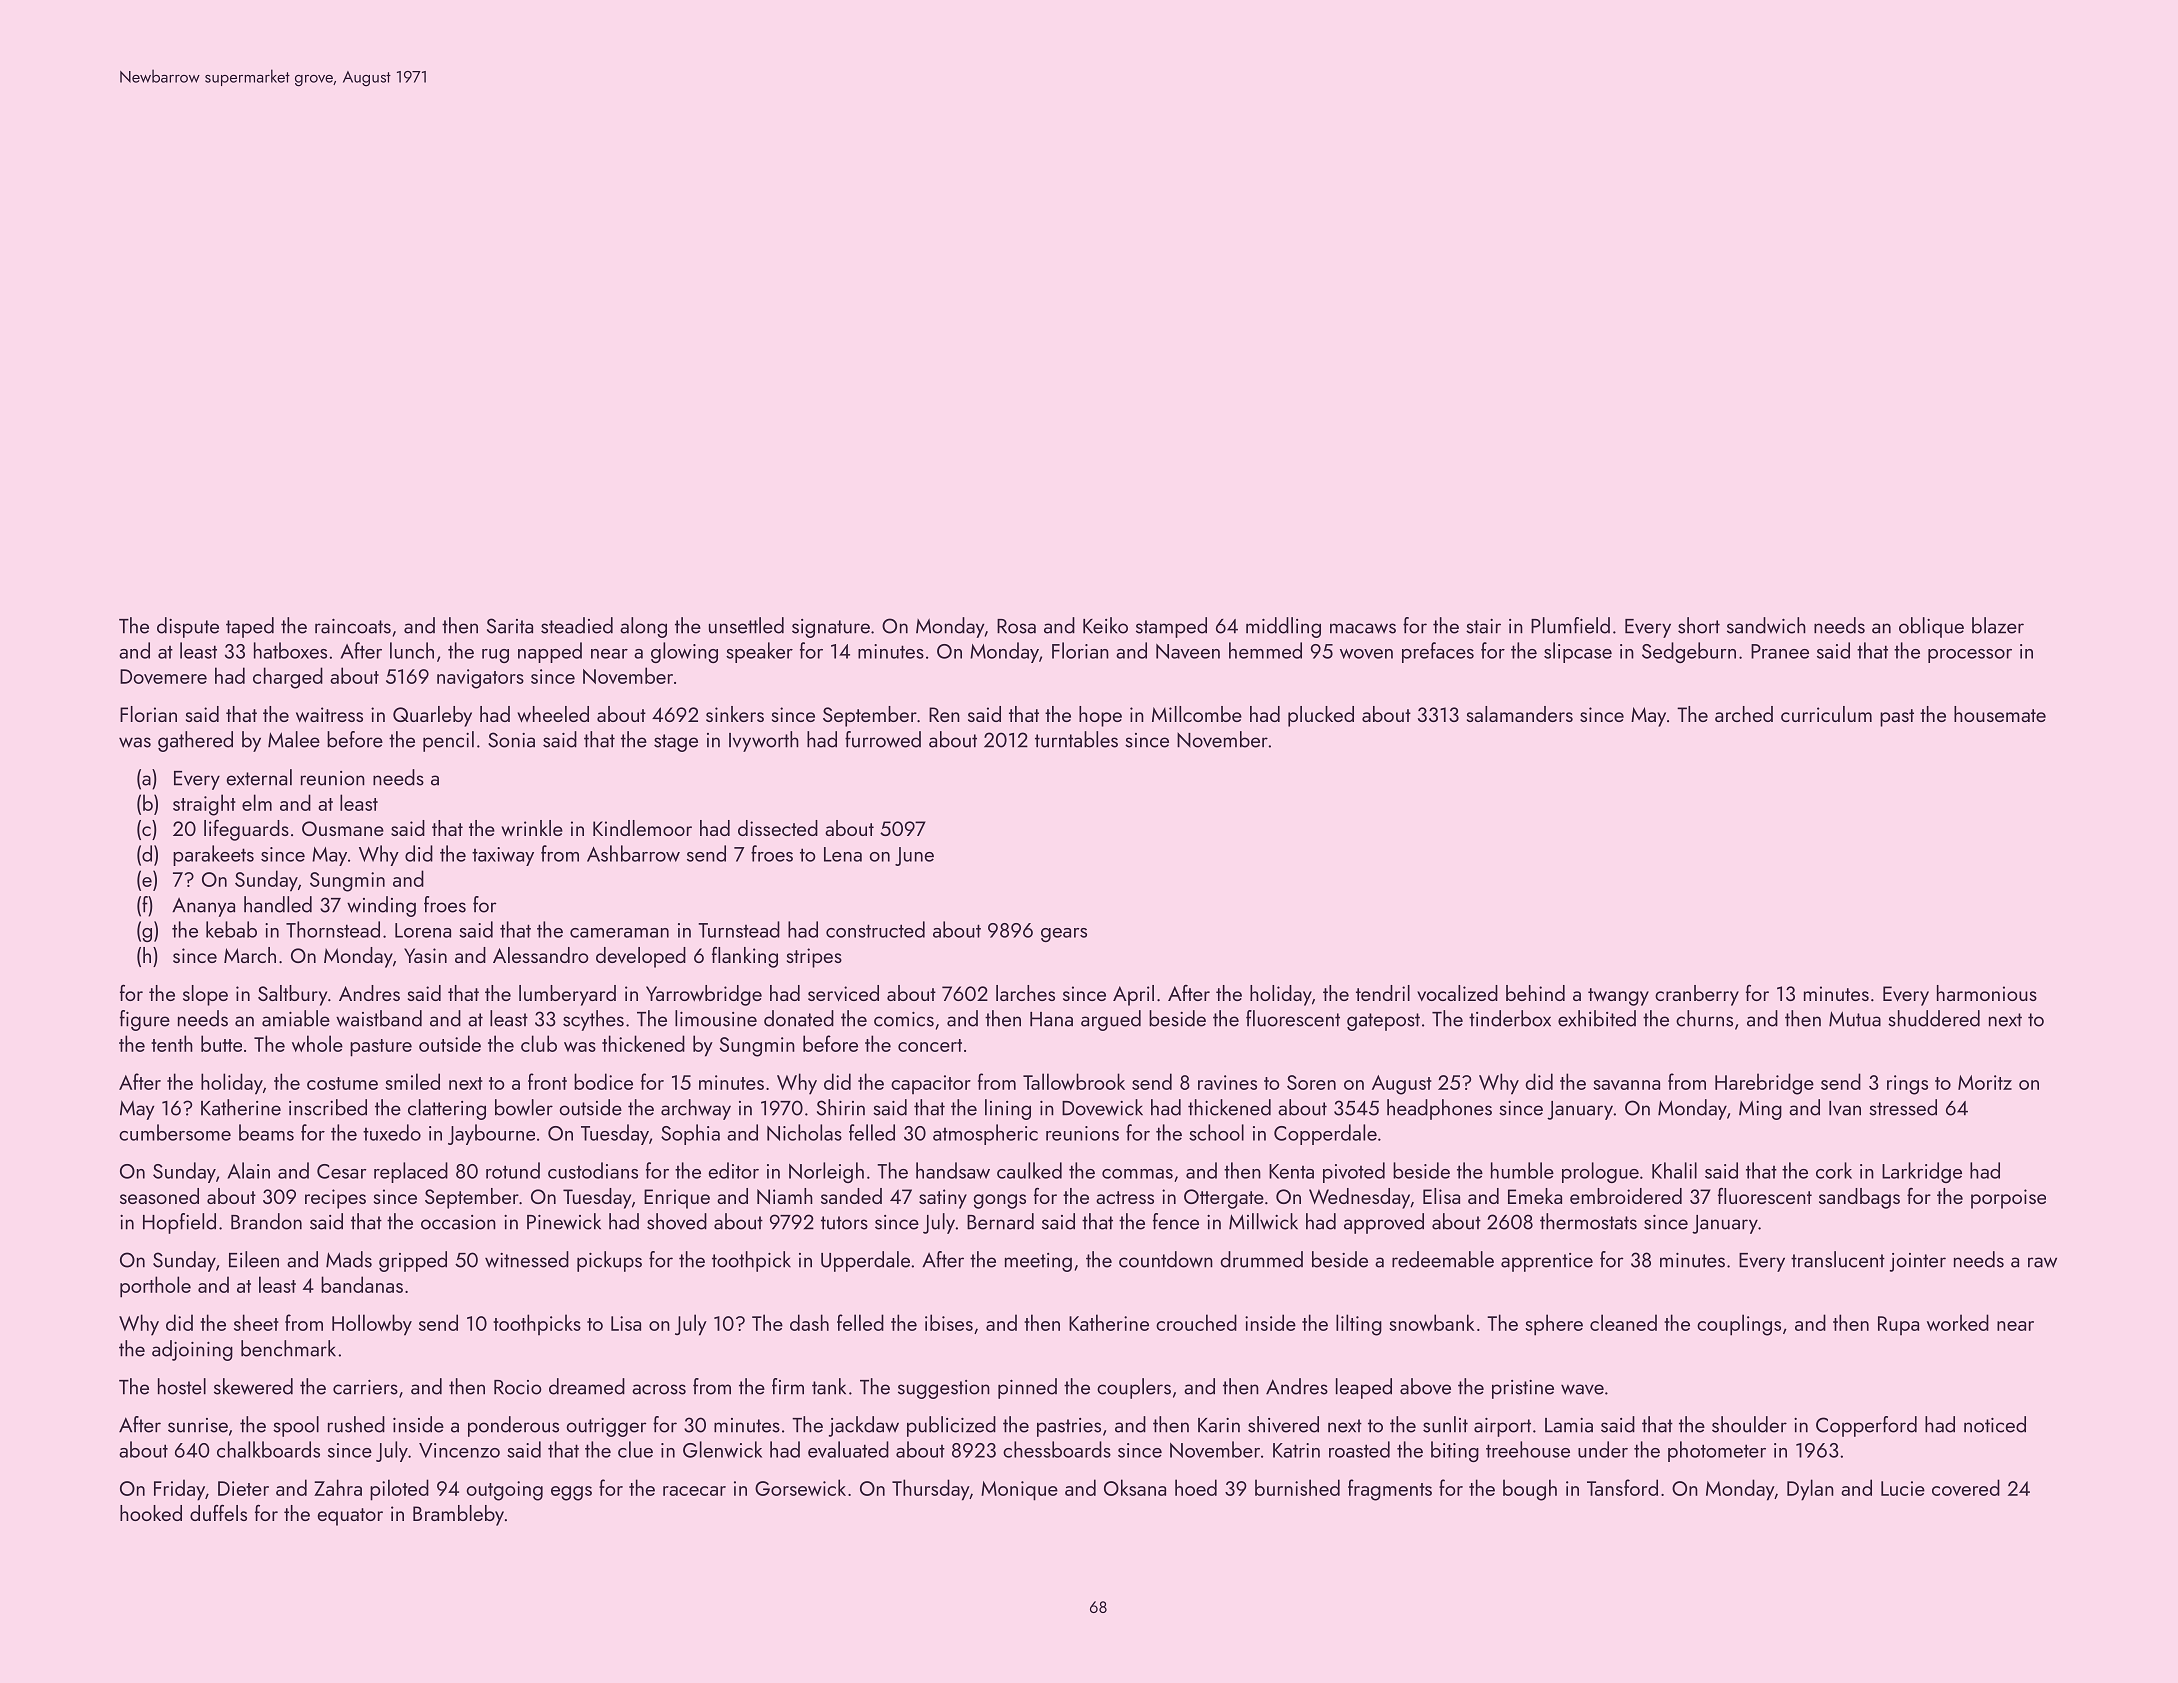  I want to click on ravines, so click(1227, 1082).
